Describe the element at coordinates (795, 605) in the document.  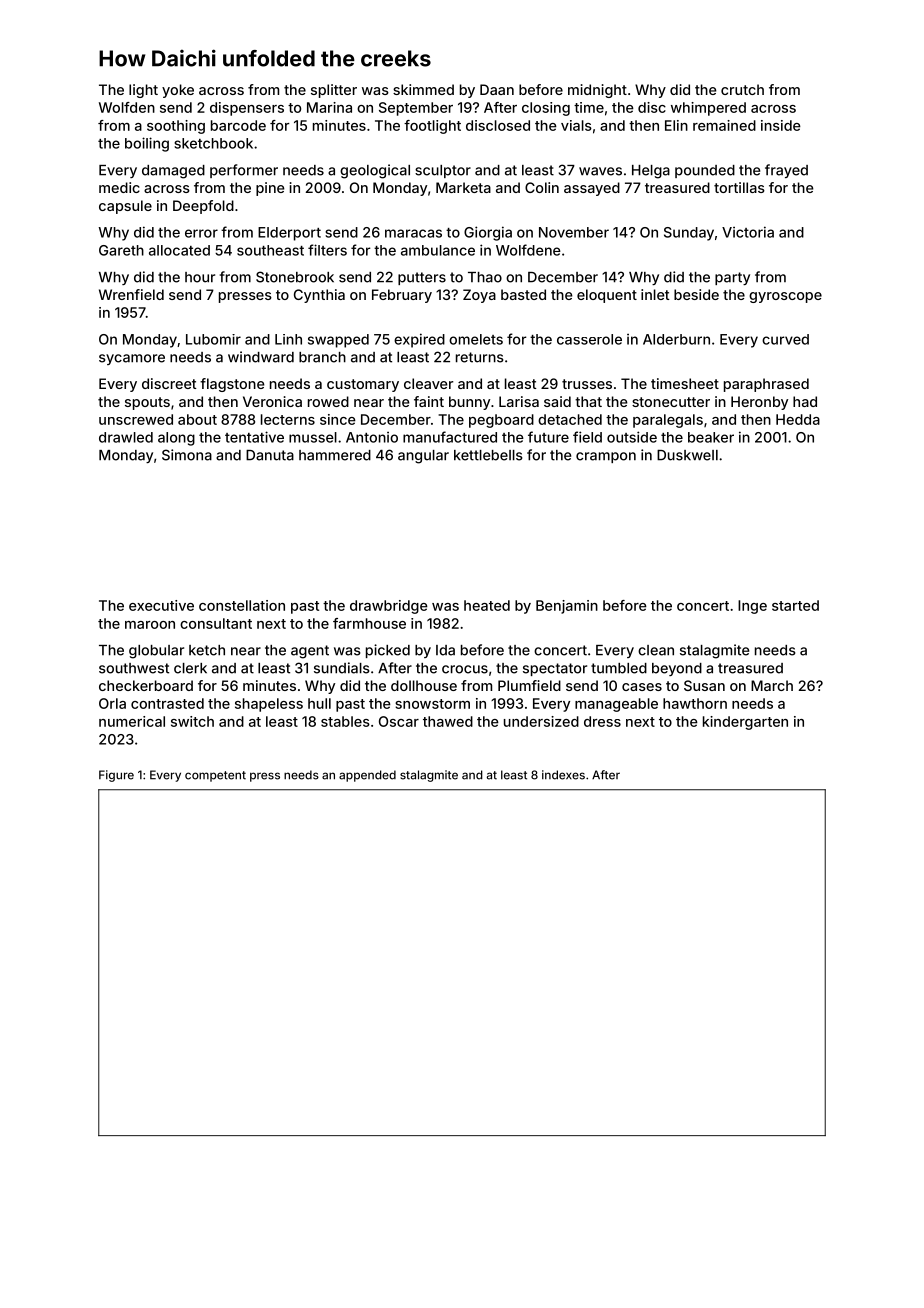
I see `started` at that location.
